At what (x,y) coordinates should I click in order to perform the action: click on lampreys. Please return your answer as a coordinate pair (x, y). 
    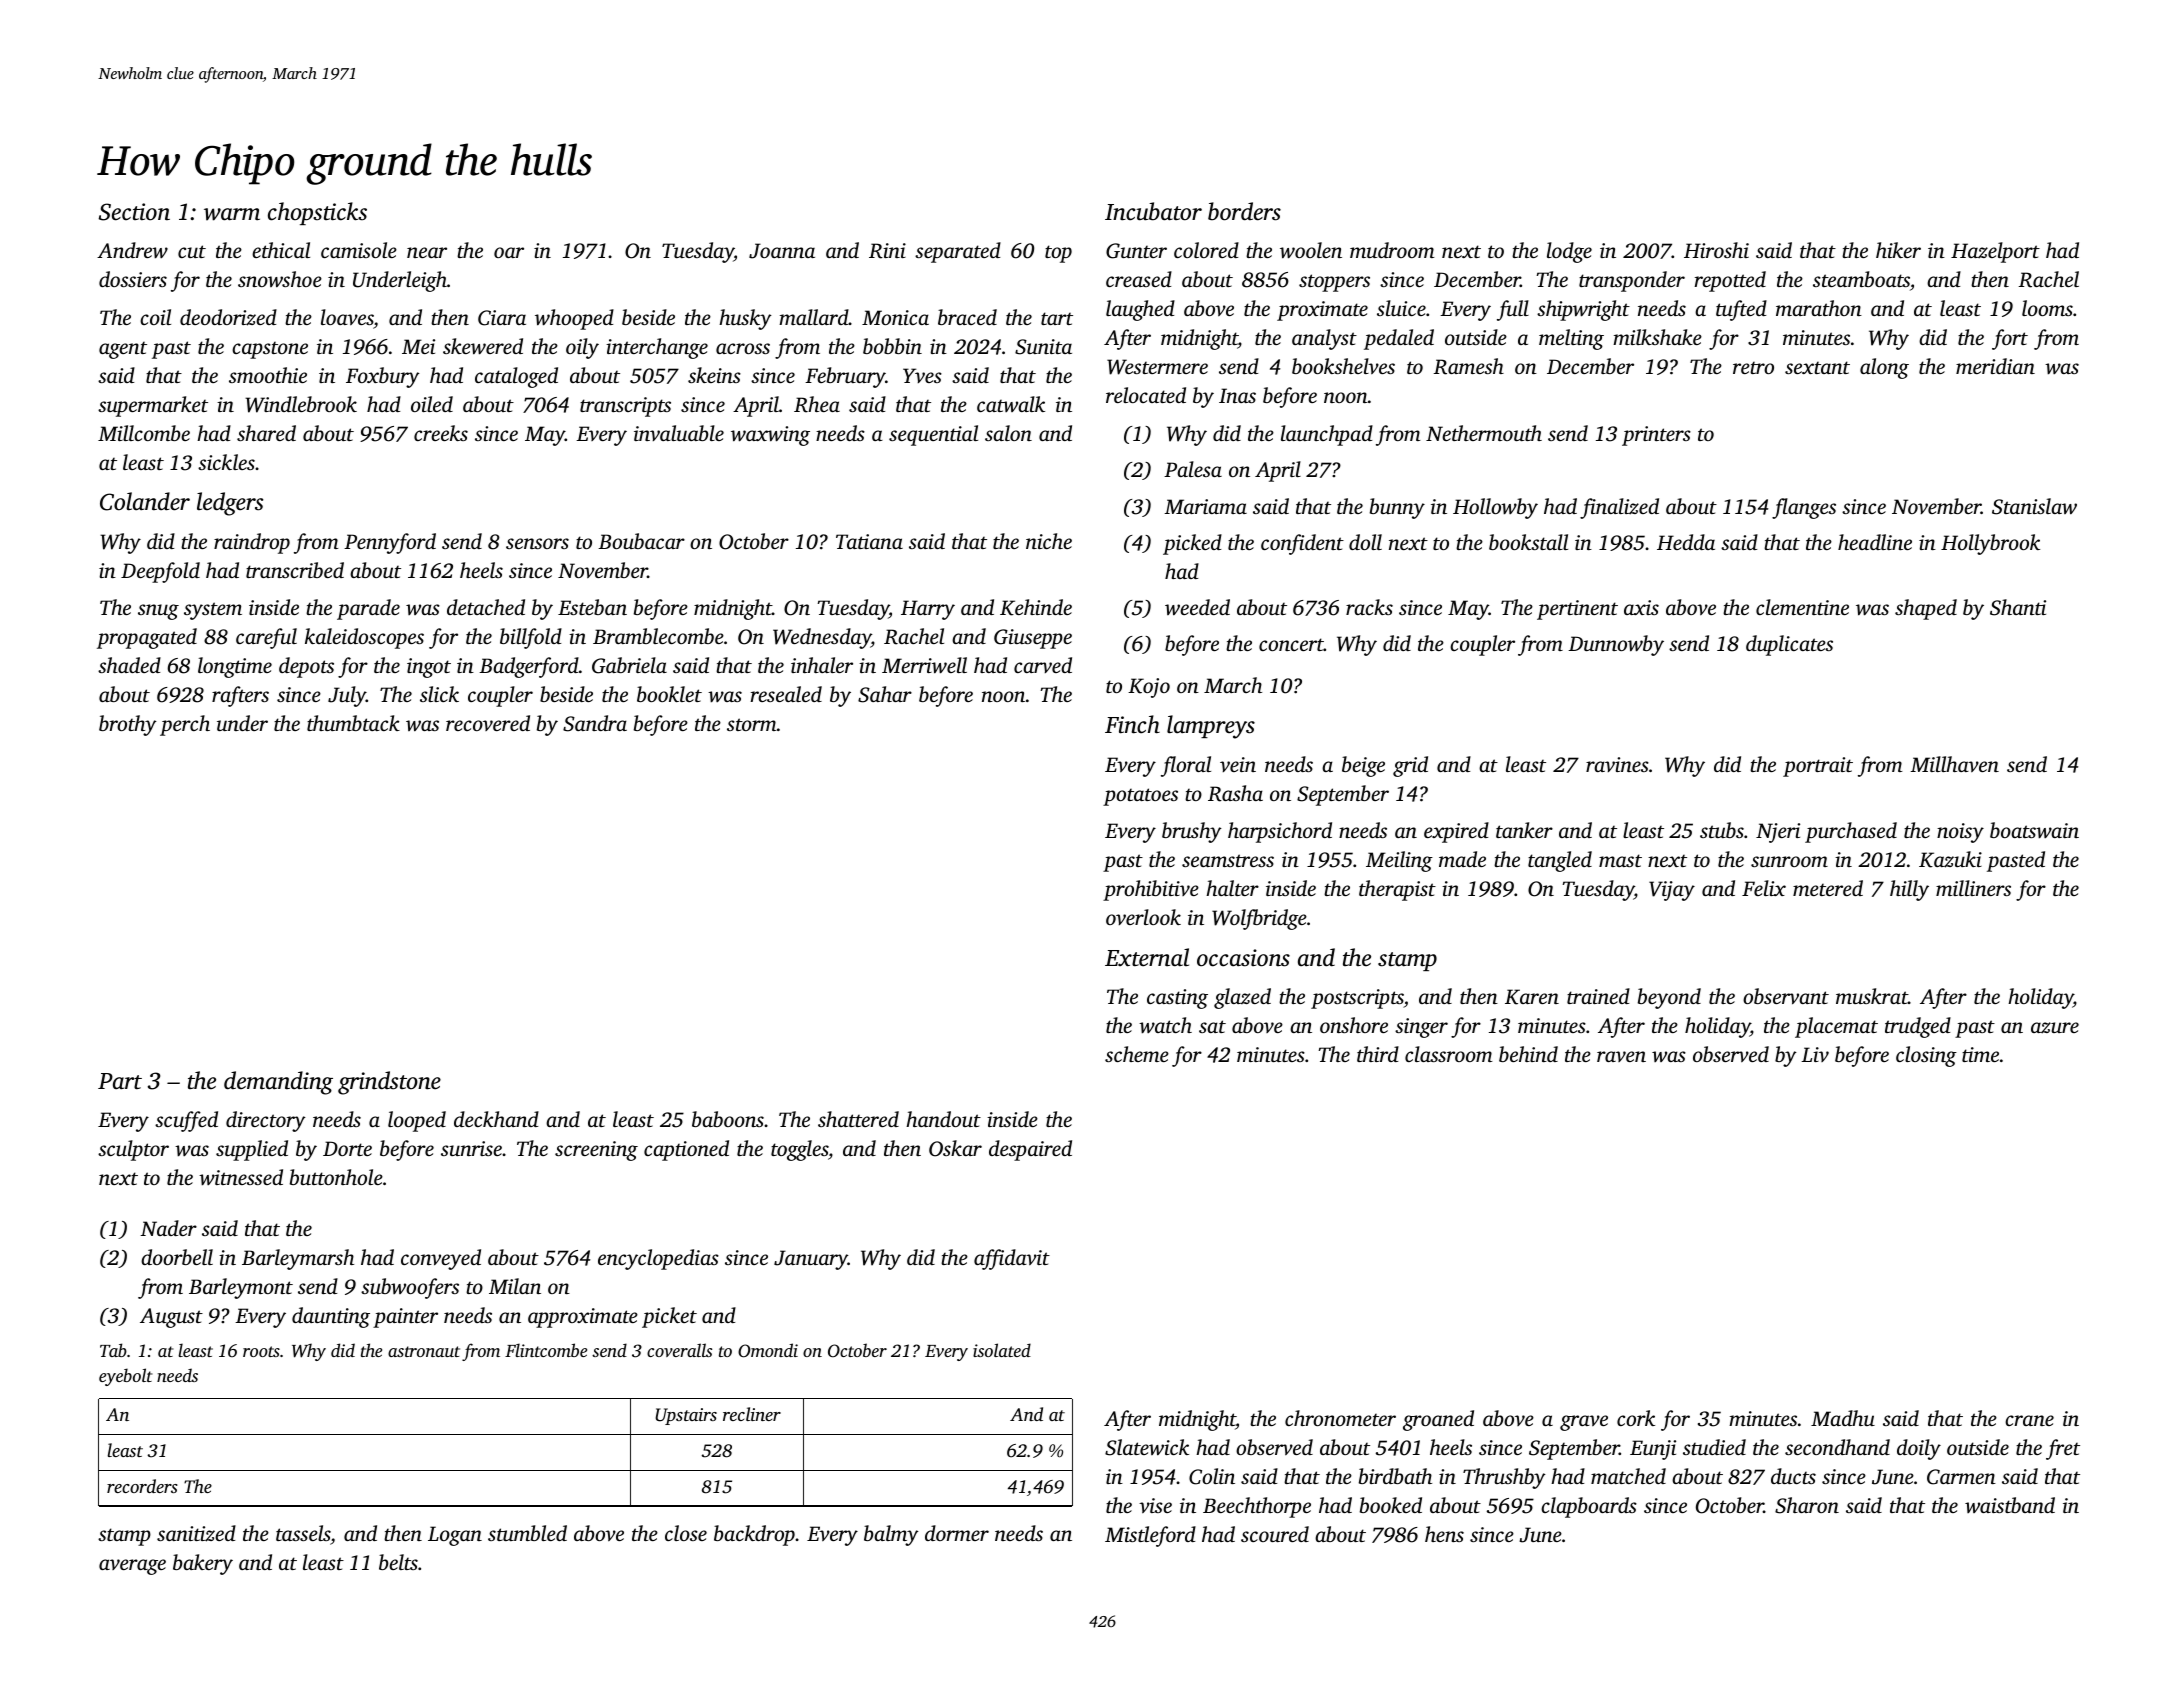
    Looking at the image, I should click on (1211, 727).
